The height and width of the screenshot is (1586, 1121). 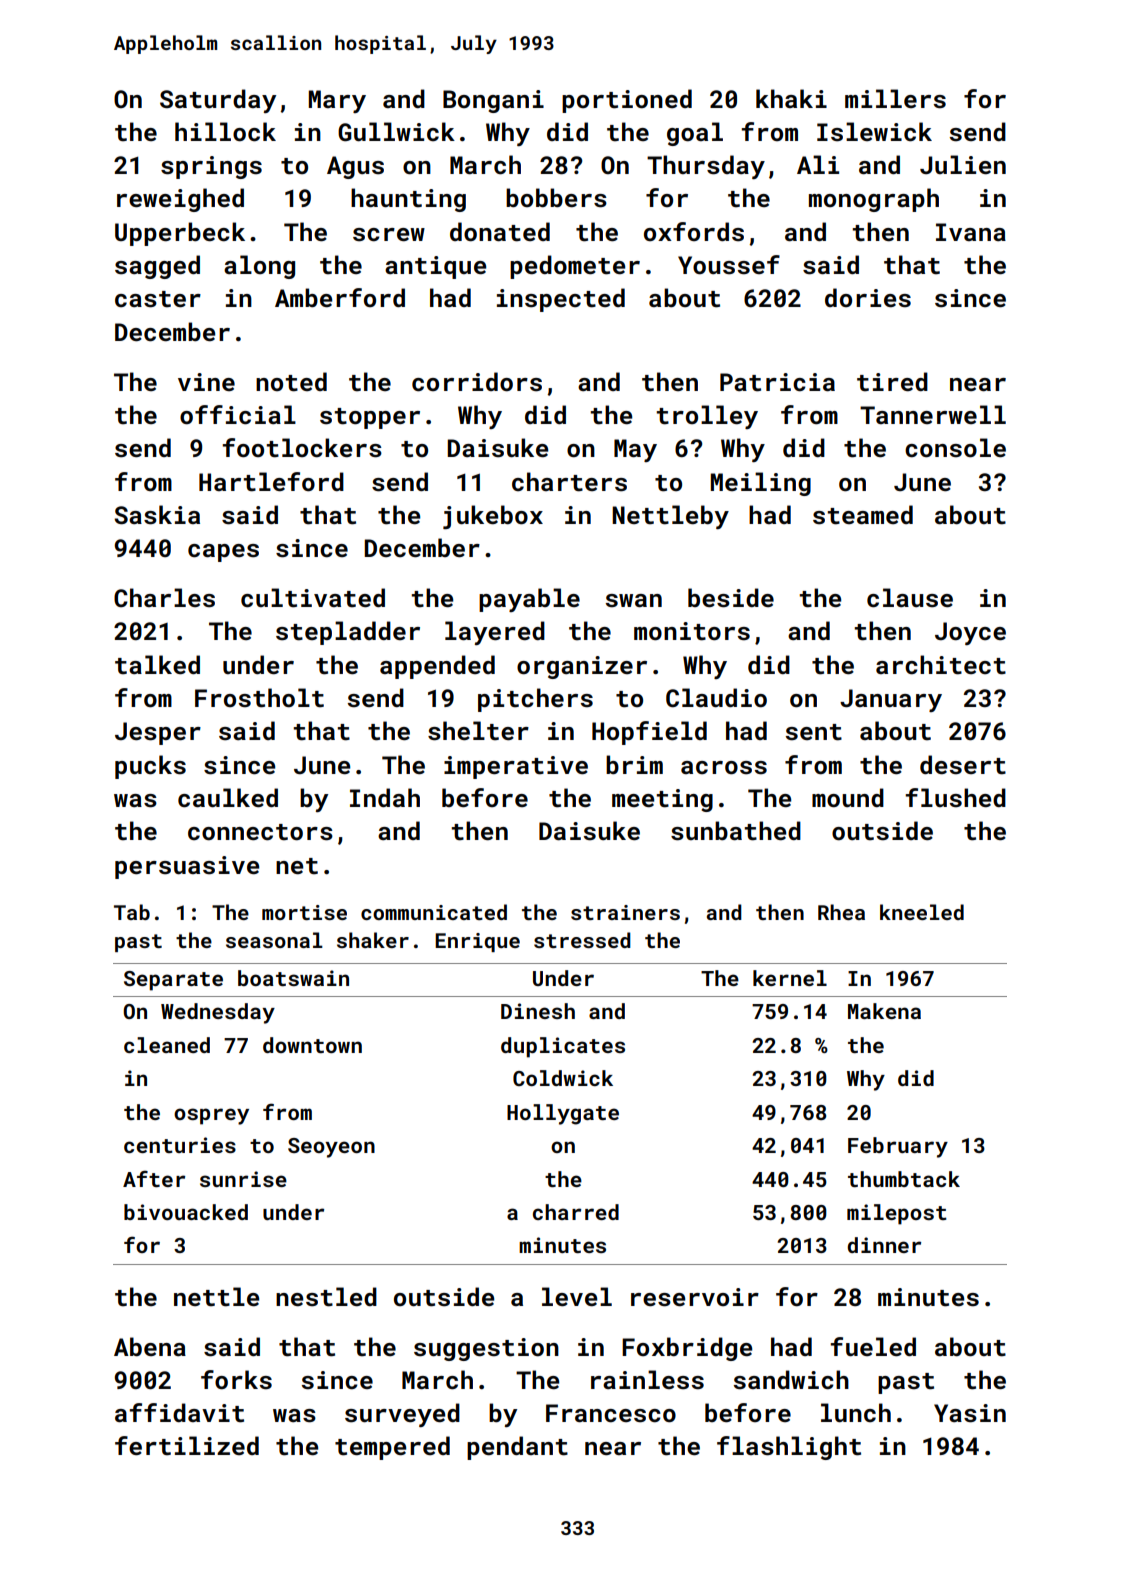 I want to click on stepladder, so click(x=348, y=633).
